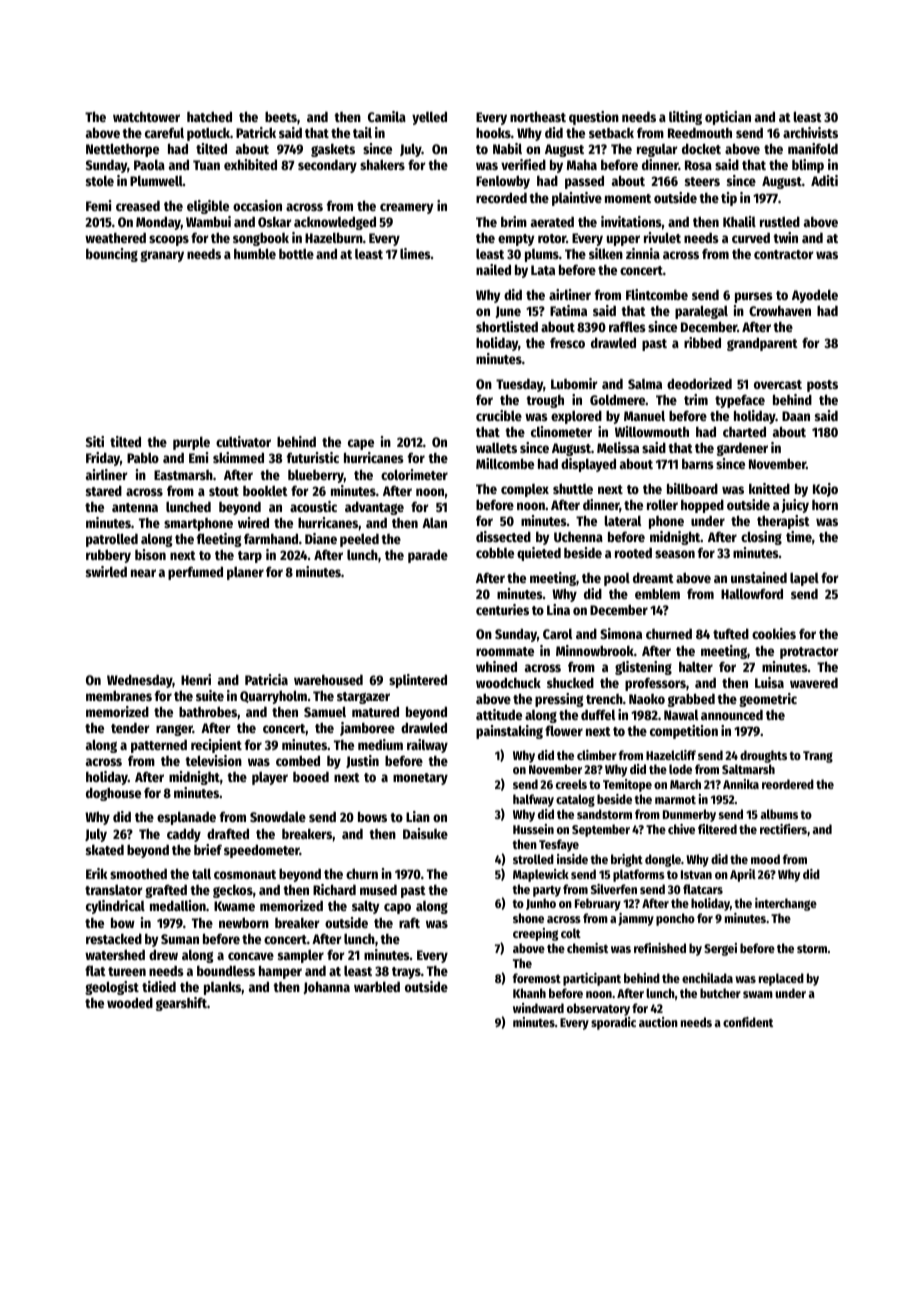  What do you see at coordinates (222, 988) in the screenshot?
I see `planks` at bounding box center [222, 988].
